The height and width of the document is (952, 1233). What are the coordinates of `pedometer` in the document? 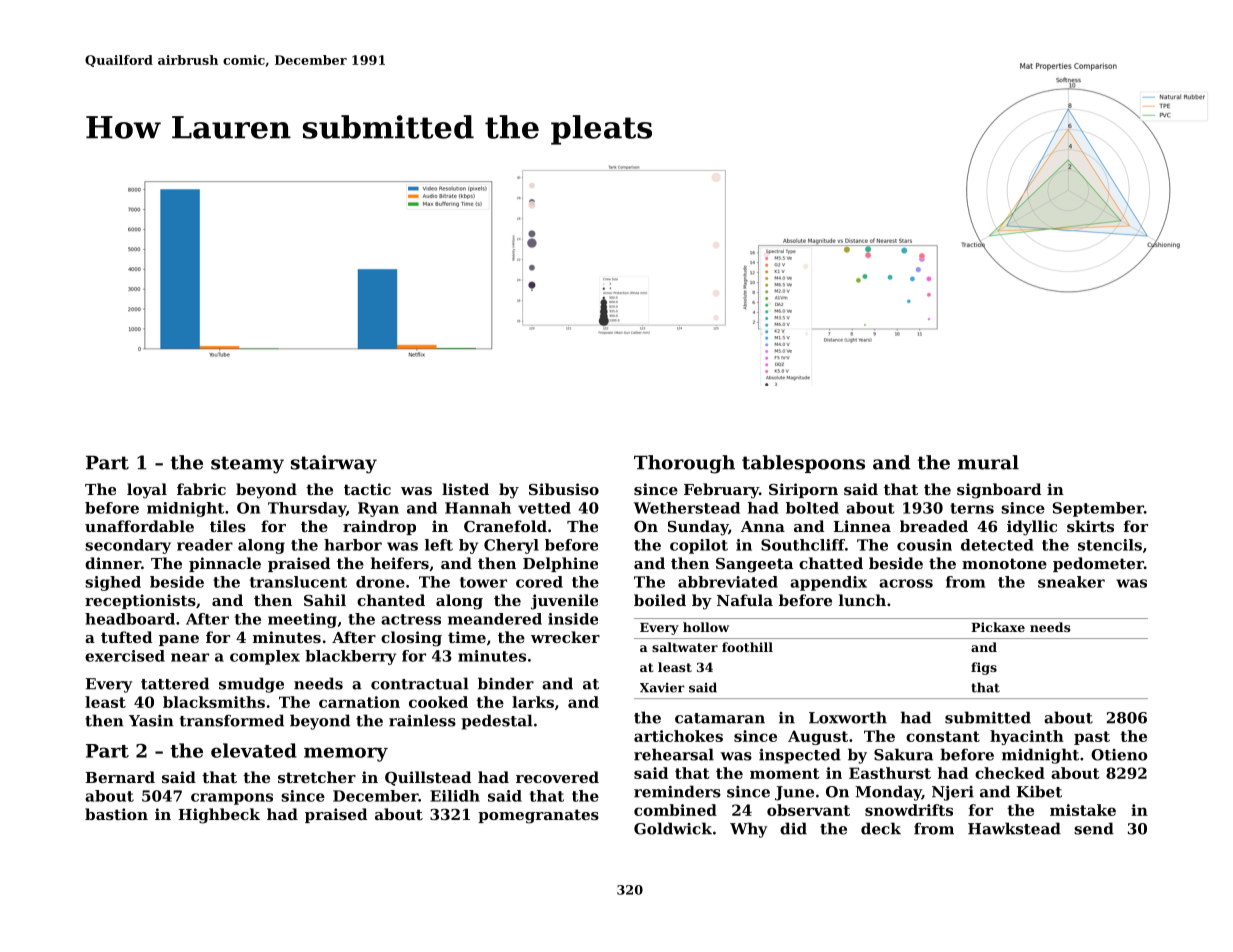 It's located at (1098, 564).
